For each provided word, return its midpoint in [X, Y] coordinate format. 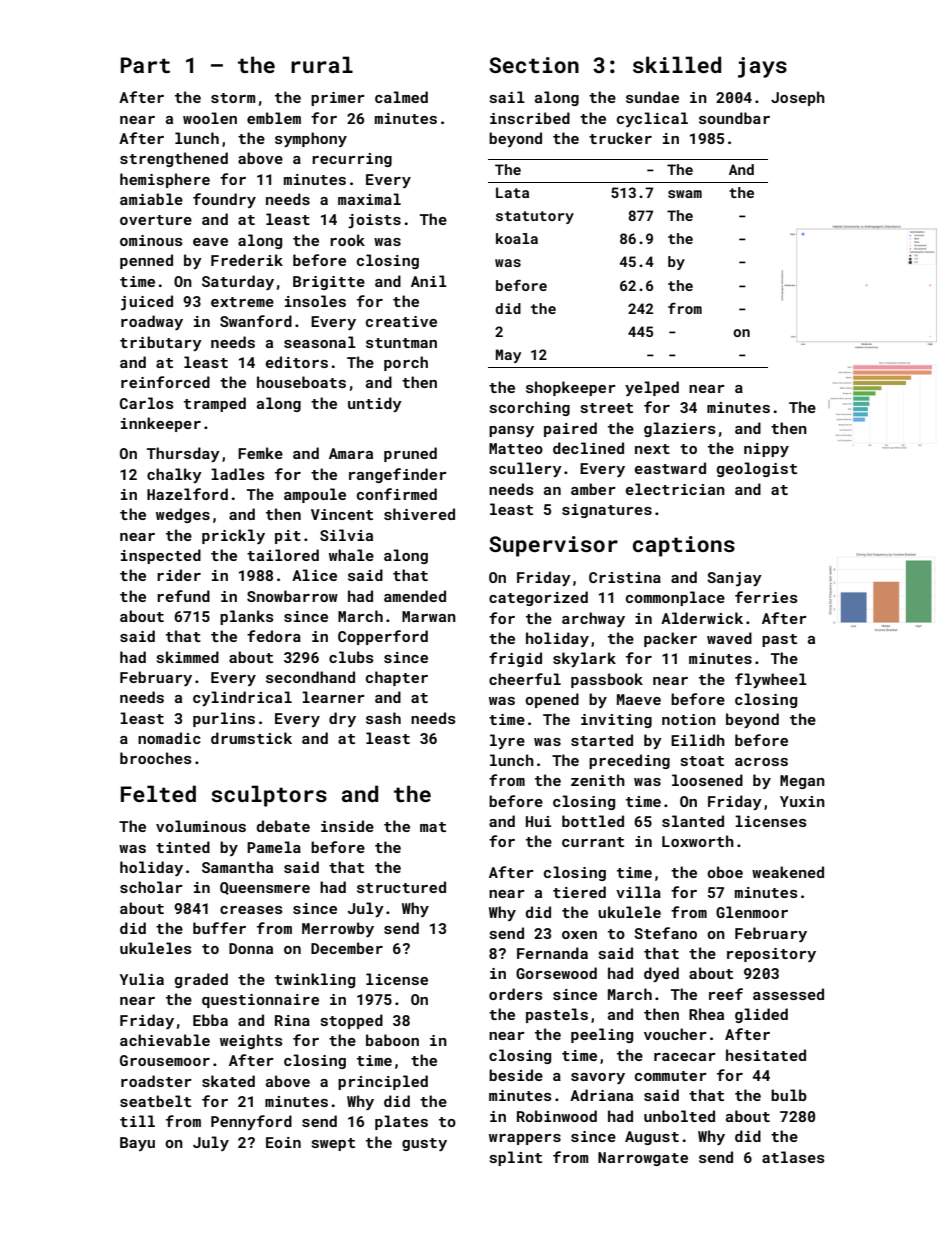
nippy [766, 450]
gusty [424, 1144]
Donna [251, 948]
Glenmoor [752, 912]
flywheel [771, 680]
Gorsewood [556, 973]
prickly [233, 536]
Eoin [283, 1142]
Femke [260, 453]
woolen [210, 118]
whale [351, 555]
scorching [530, 408]
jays [762, 67]
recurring [352, 160]
